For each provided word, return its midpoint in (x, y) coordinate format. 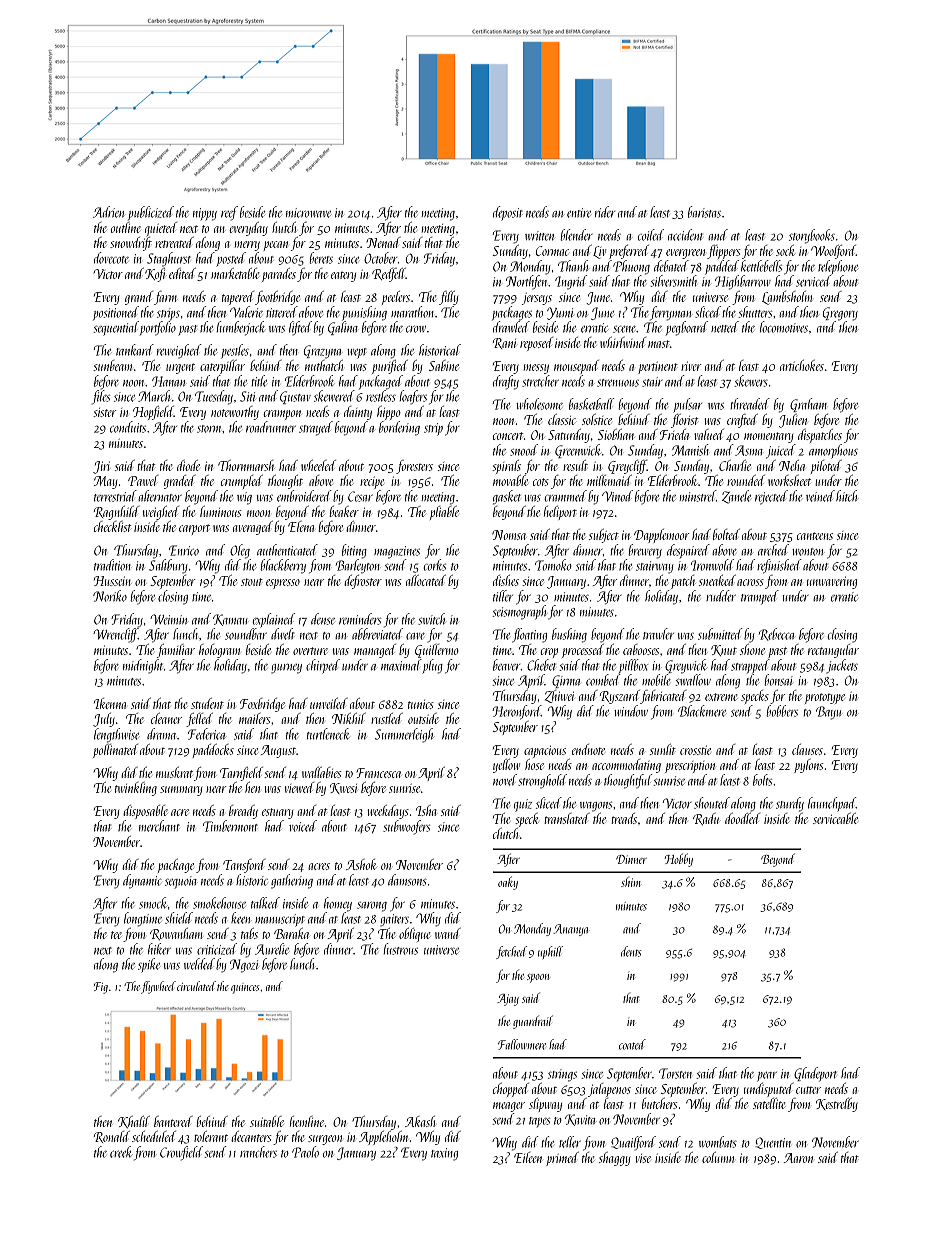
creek (121, 1152)
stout (252, 582)
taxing (444, 1154)
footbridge (277, 298)
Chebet (541, 665)
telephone (838, 267)
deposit (508, 213)
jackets (842, 666)
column (718, 1157)
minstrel (698, 496)
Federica (207, 734)
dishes (506, 580)
